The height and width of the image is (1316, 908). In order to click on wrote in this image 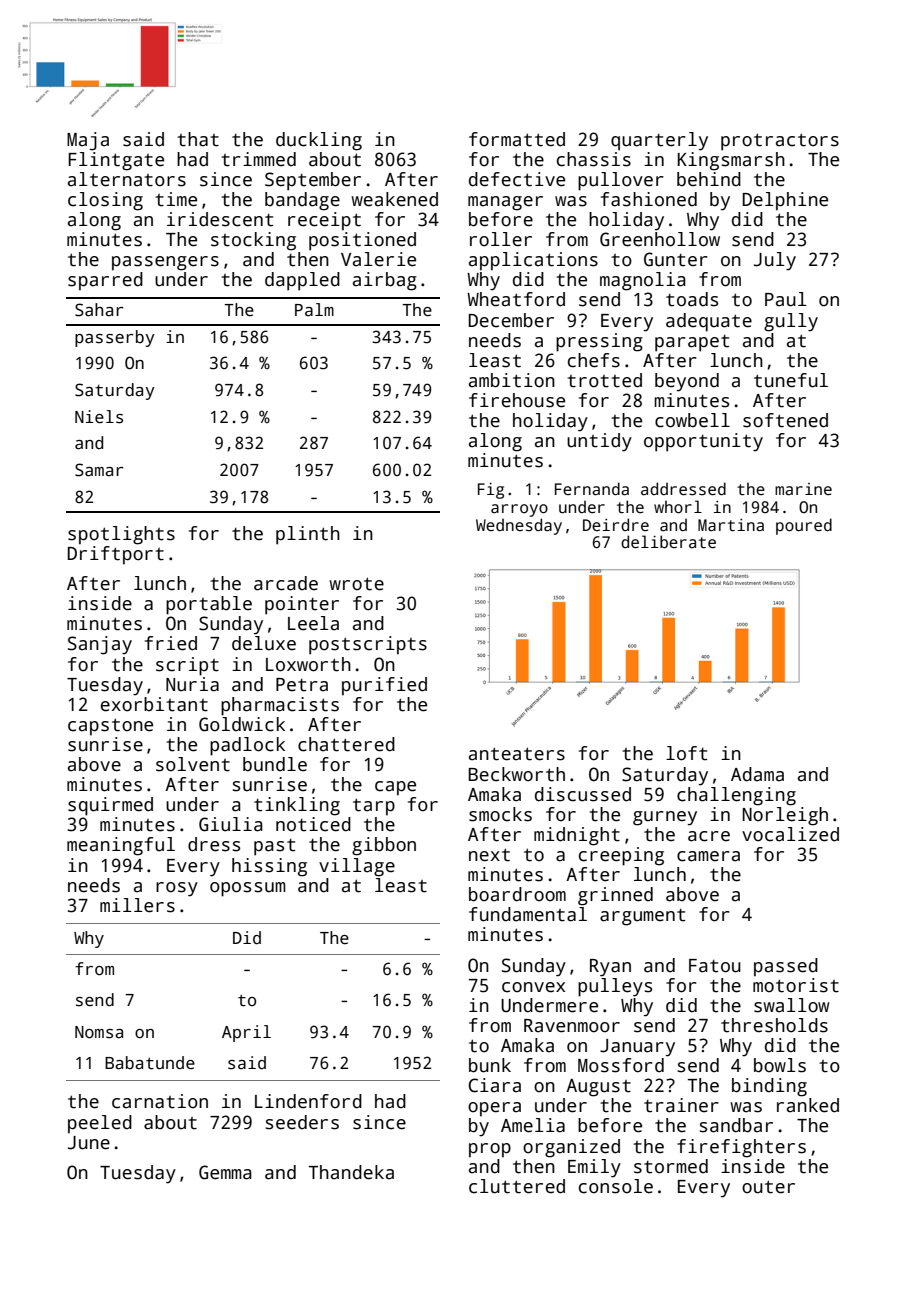, I will do `click(356, 584)`.
